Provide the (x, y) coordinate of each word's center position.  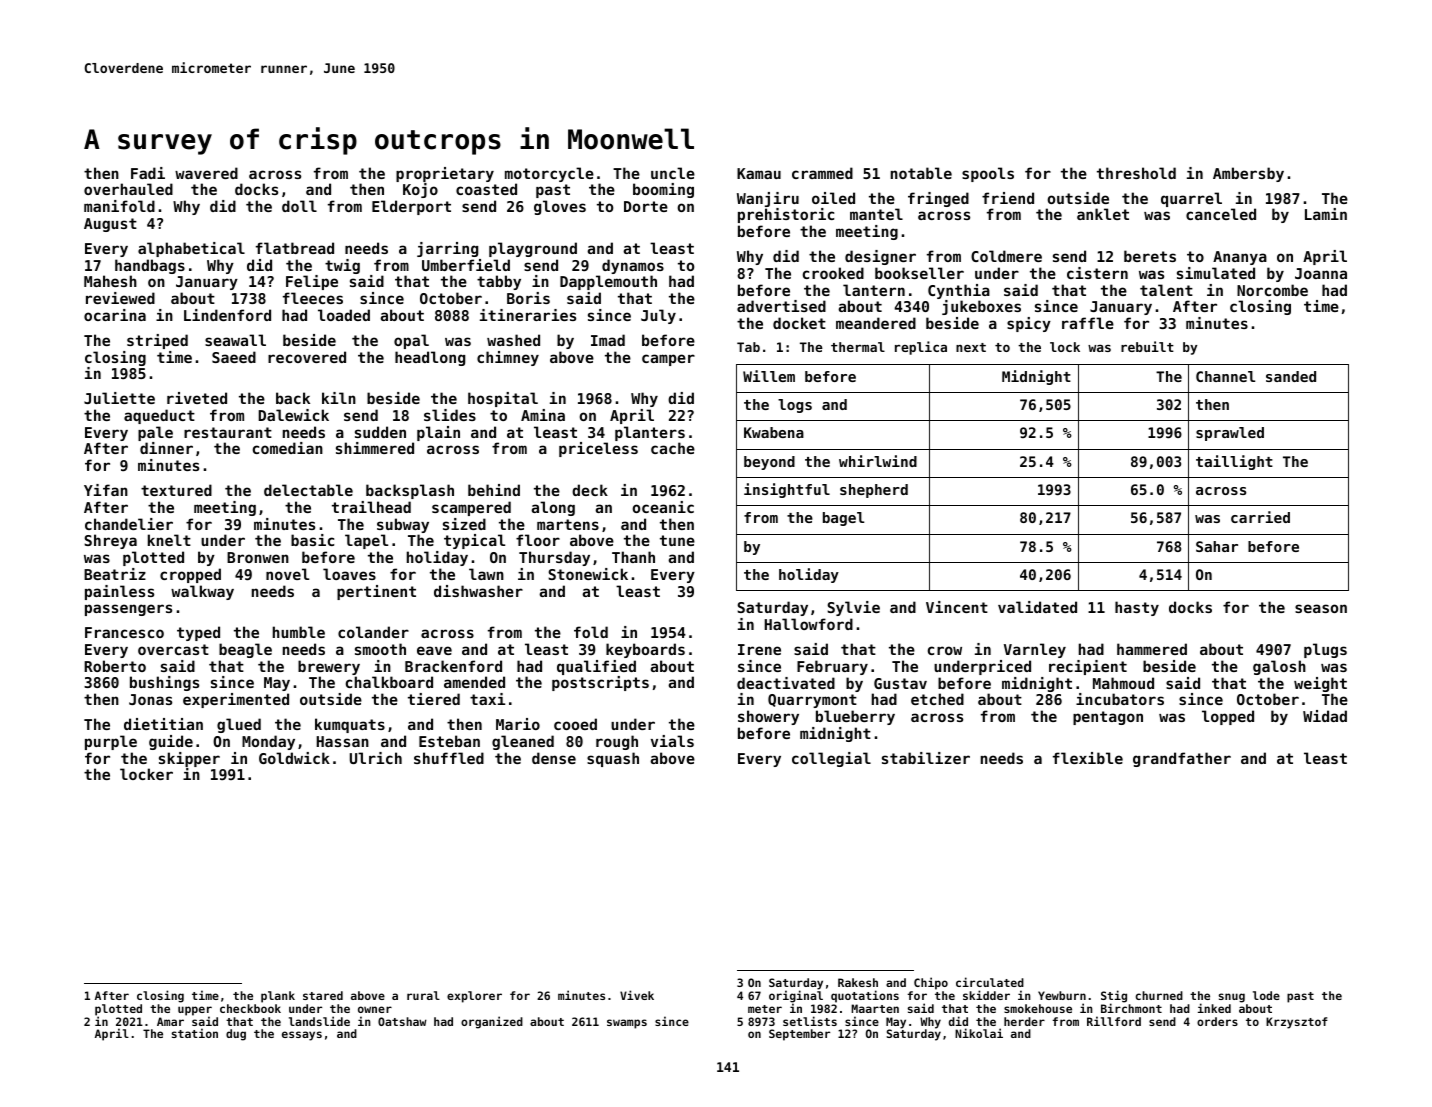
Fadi (148, 173)
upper (195, 1011)
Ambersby (1248, 174)
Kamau (759, 173)
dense (554, 758)
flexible (1088, 758)
